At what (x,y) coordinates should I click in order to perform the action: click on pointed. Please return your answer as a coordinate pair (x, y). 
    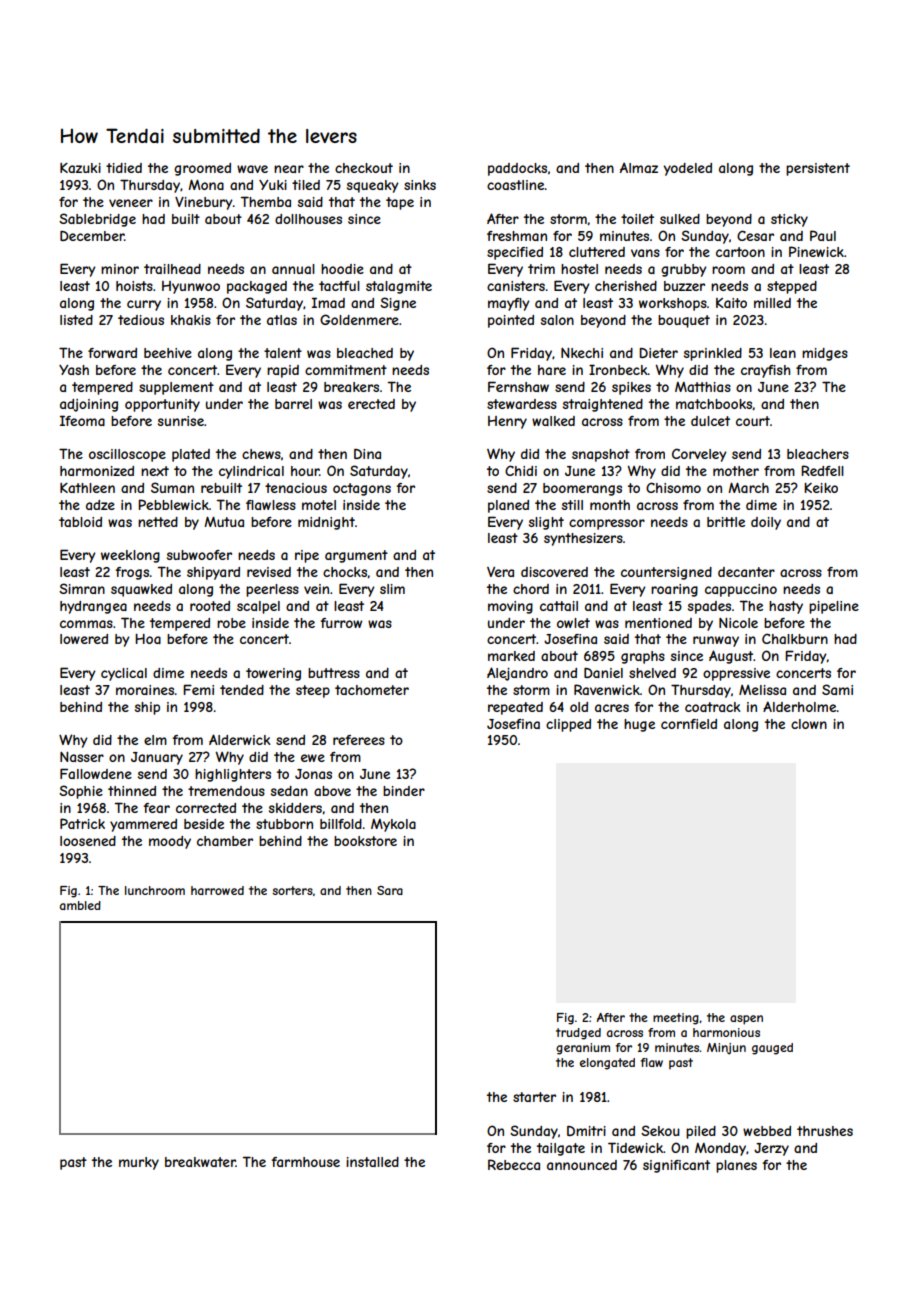
    Looking at the image, I should click on (511, 321).
